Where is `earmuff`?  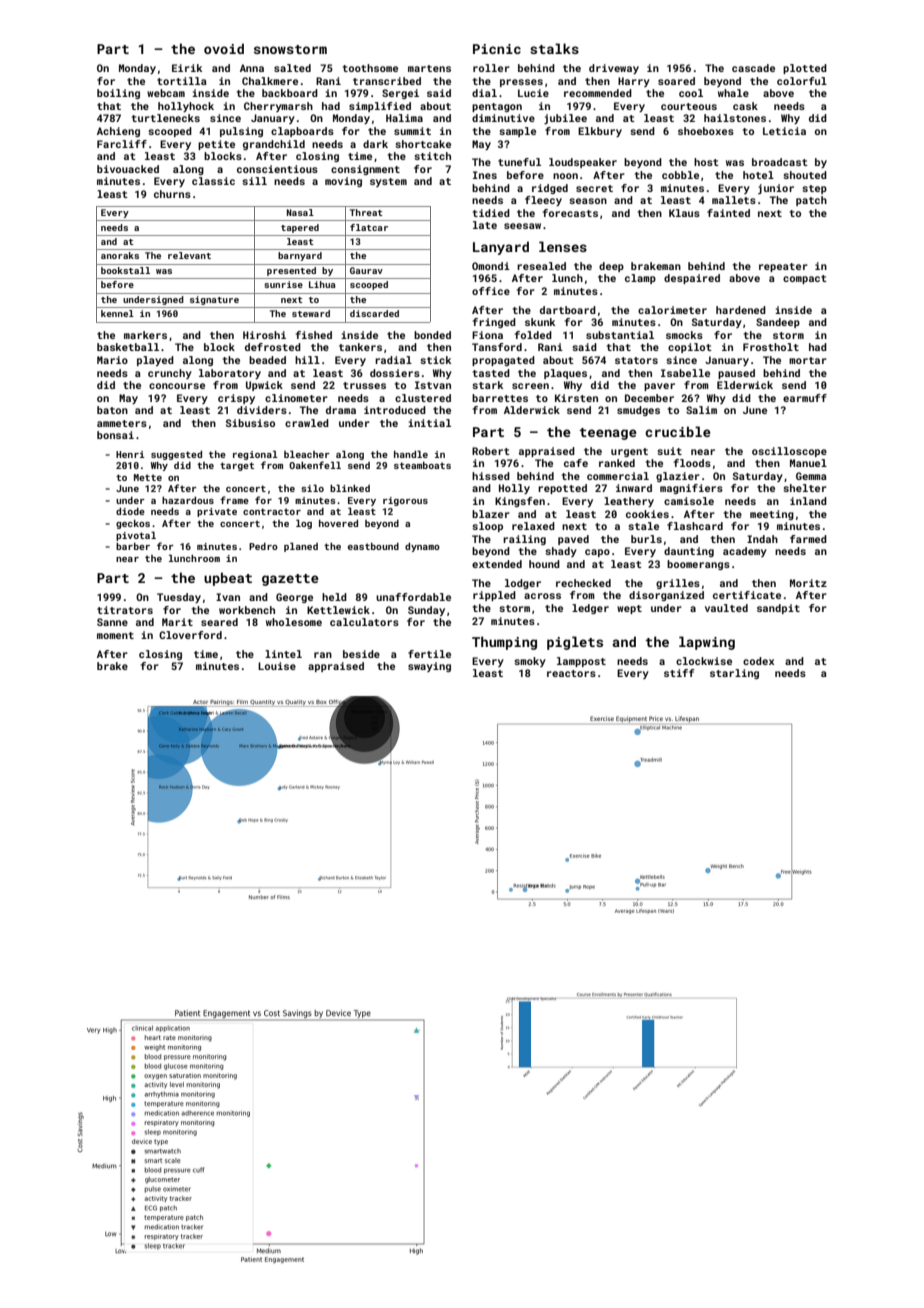
earmuff is located at coordinates (805, 398).
